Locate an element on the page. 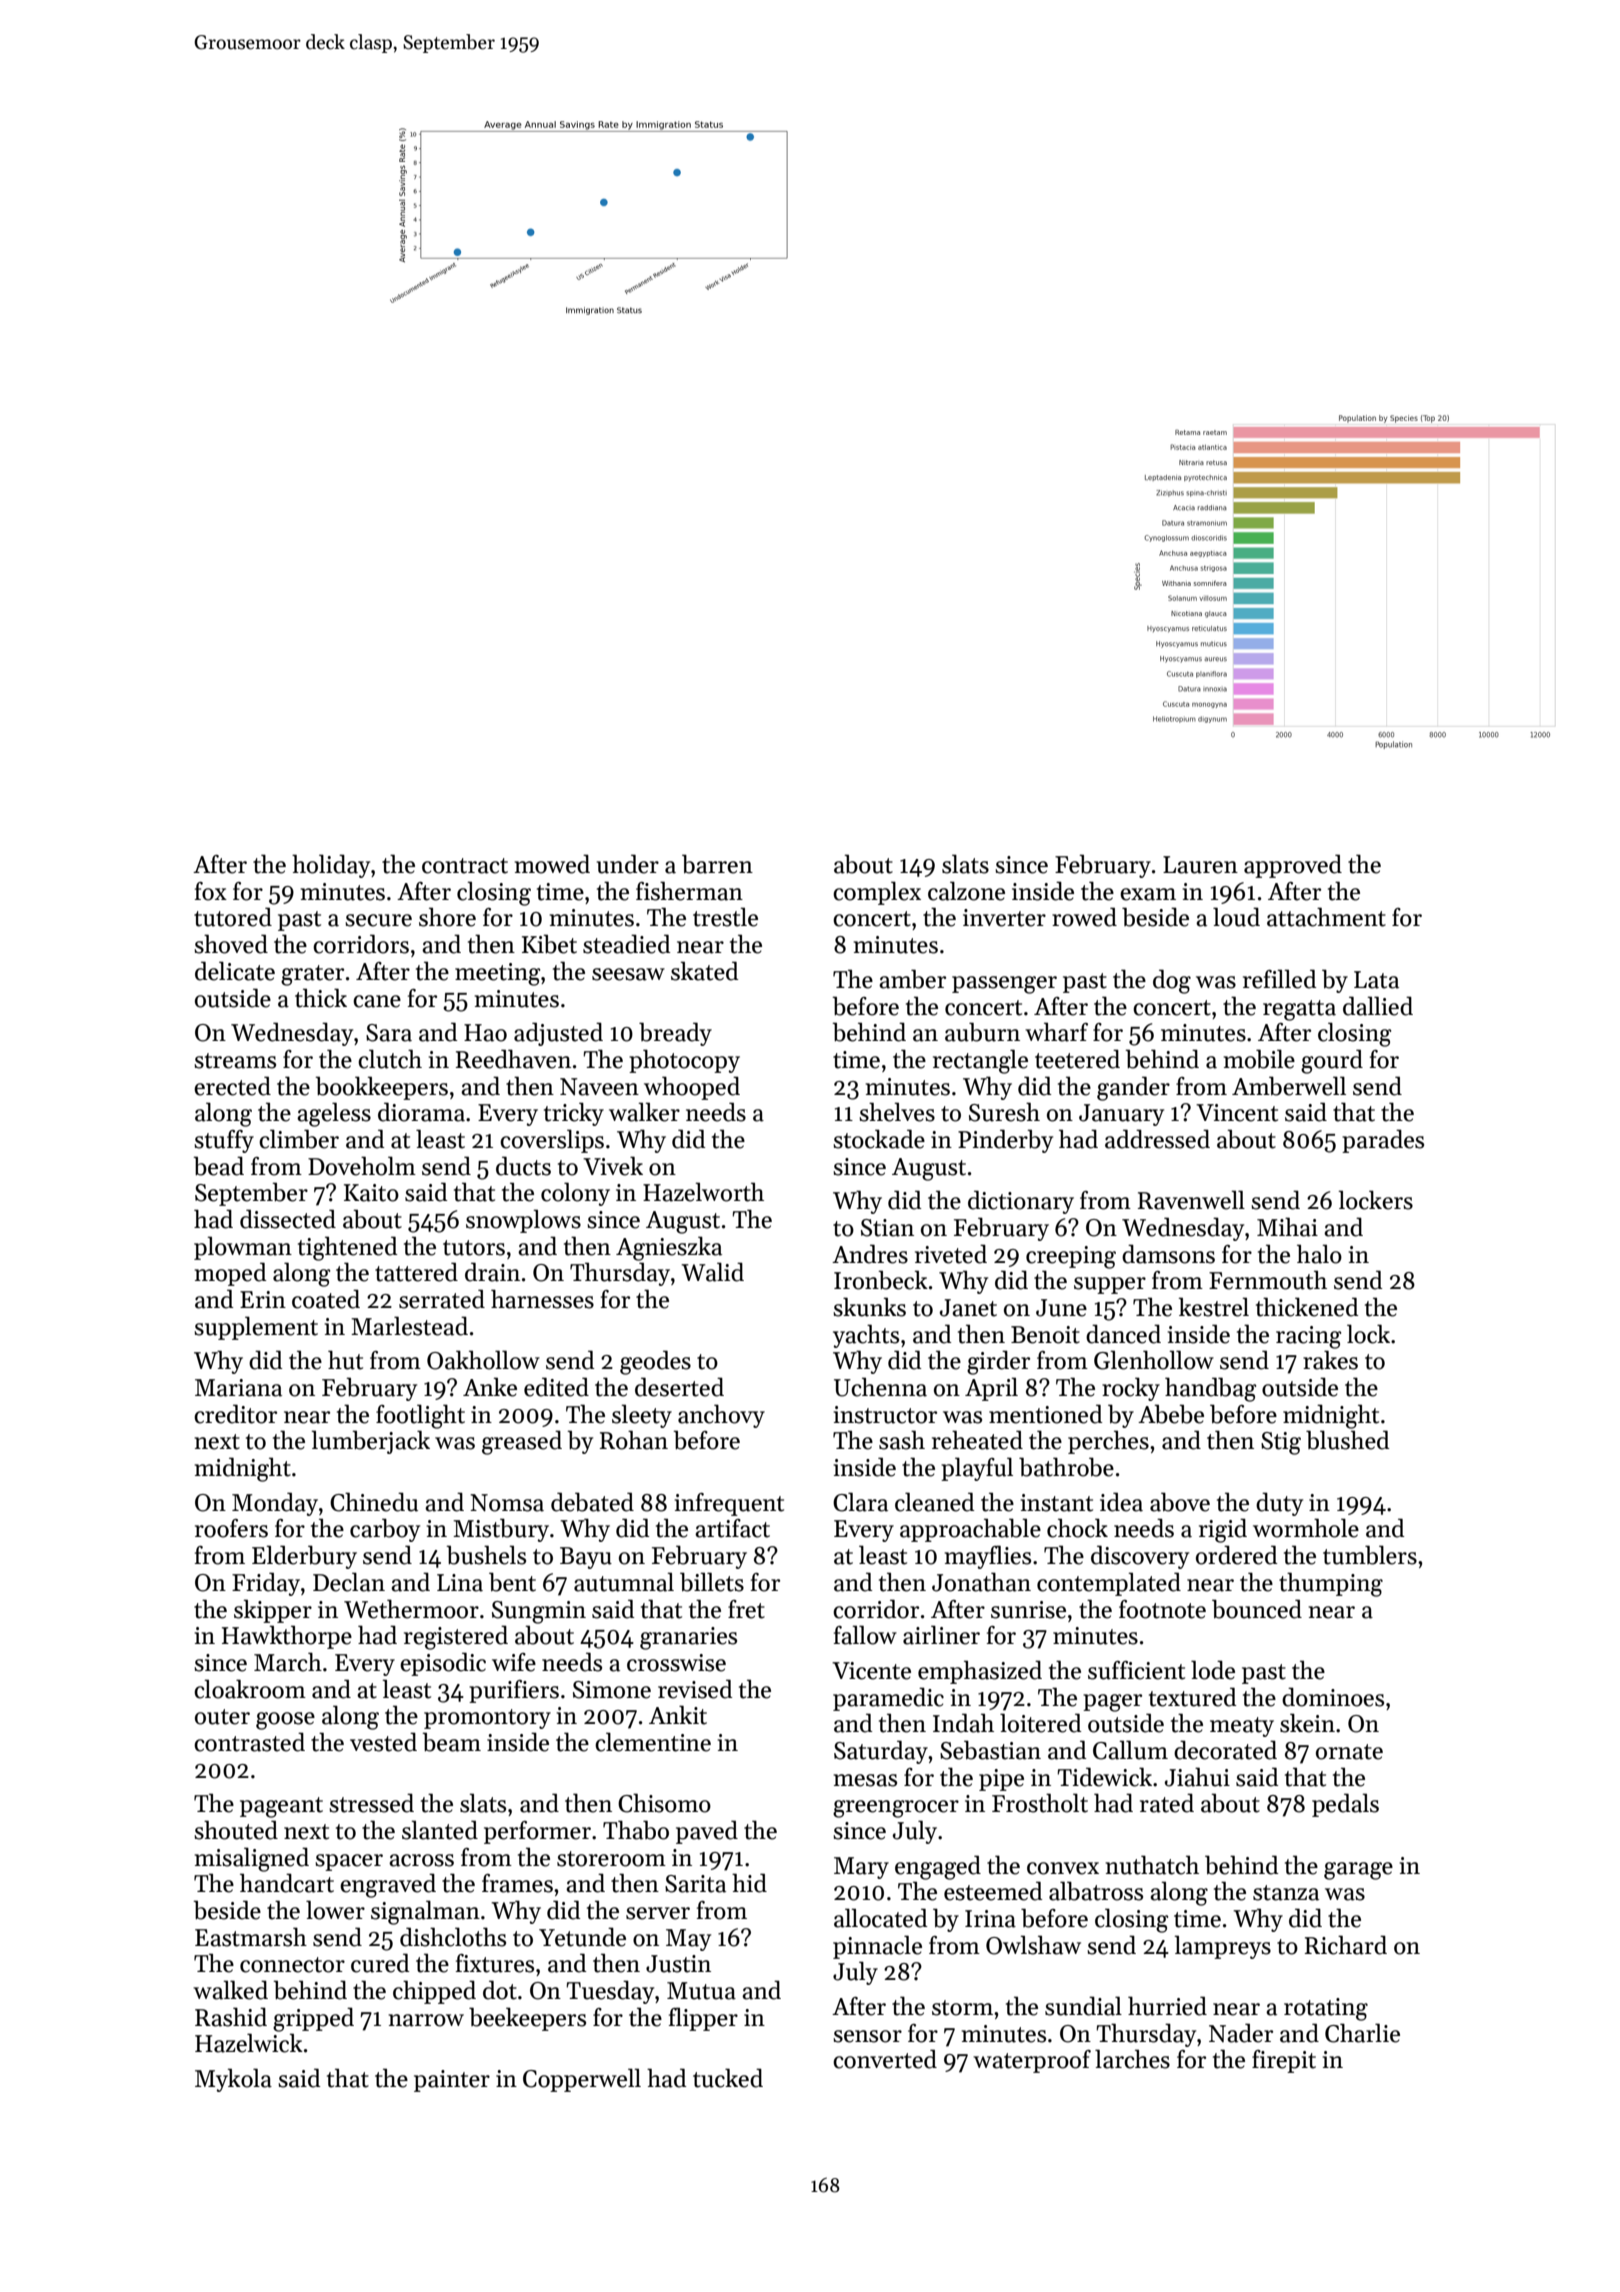  Anke is located at coordinates (490, 1387).
